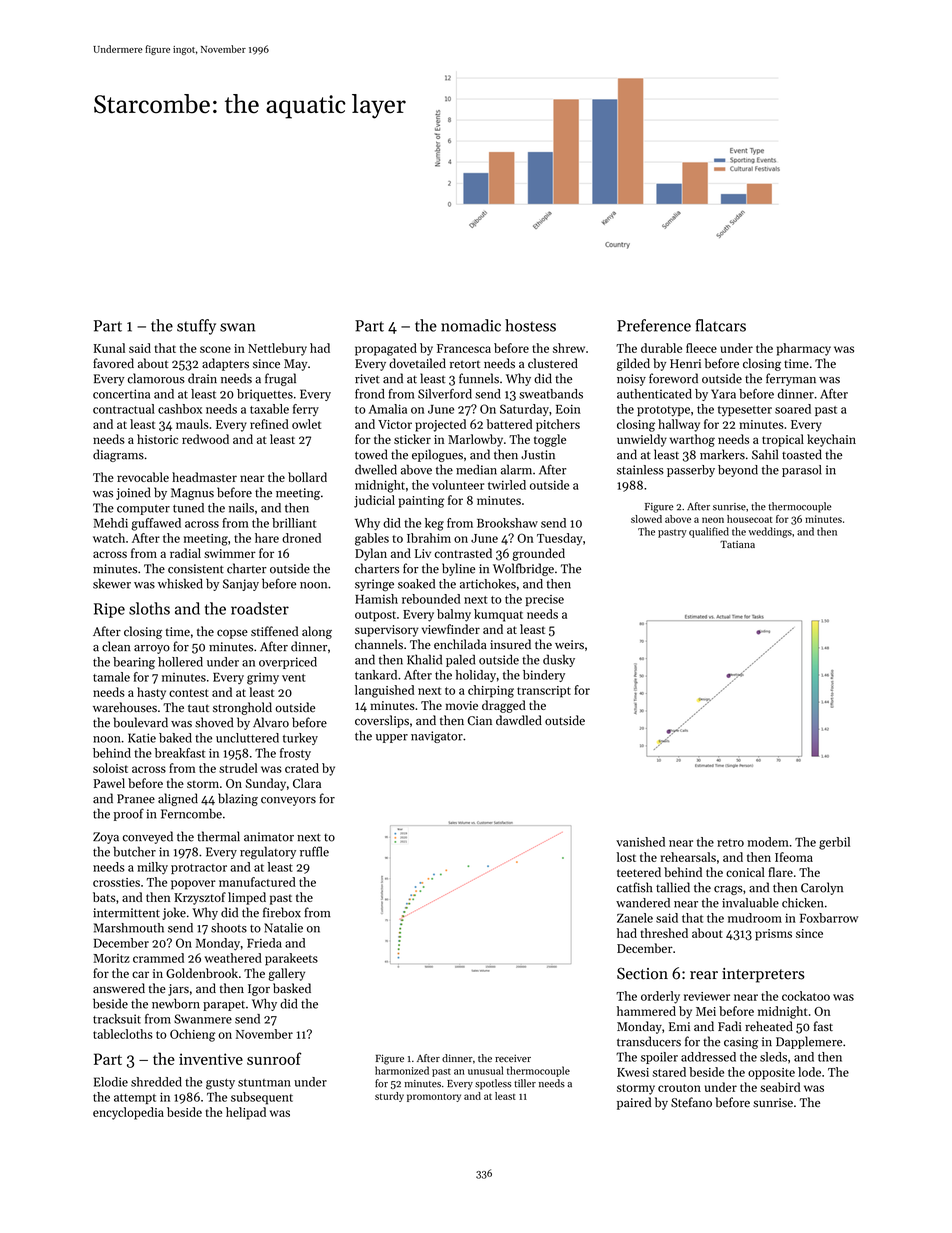 This screenshot has height=1233, width=952. What do you see at coordinates (834, 843) in the screenshot?
I see `gerbil` at bounding box center [834, 843].
